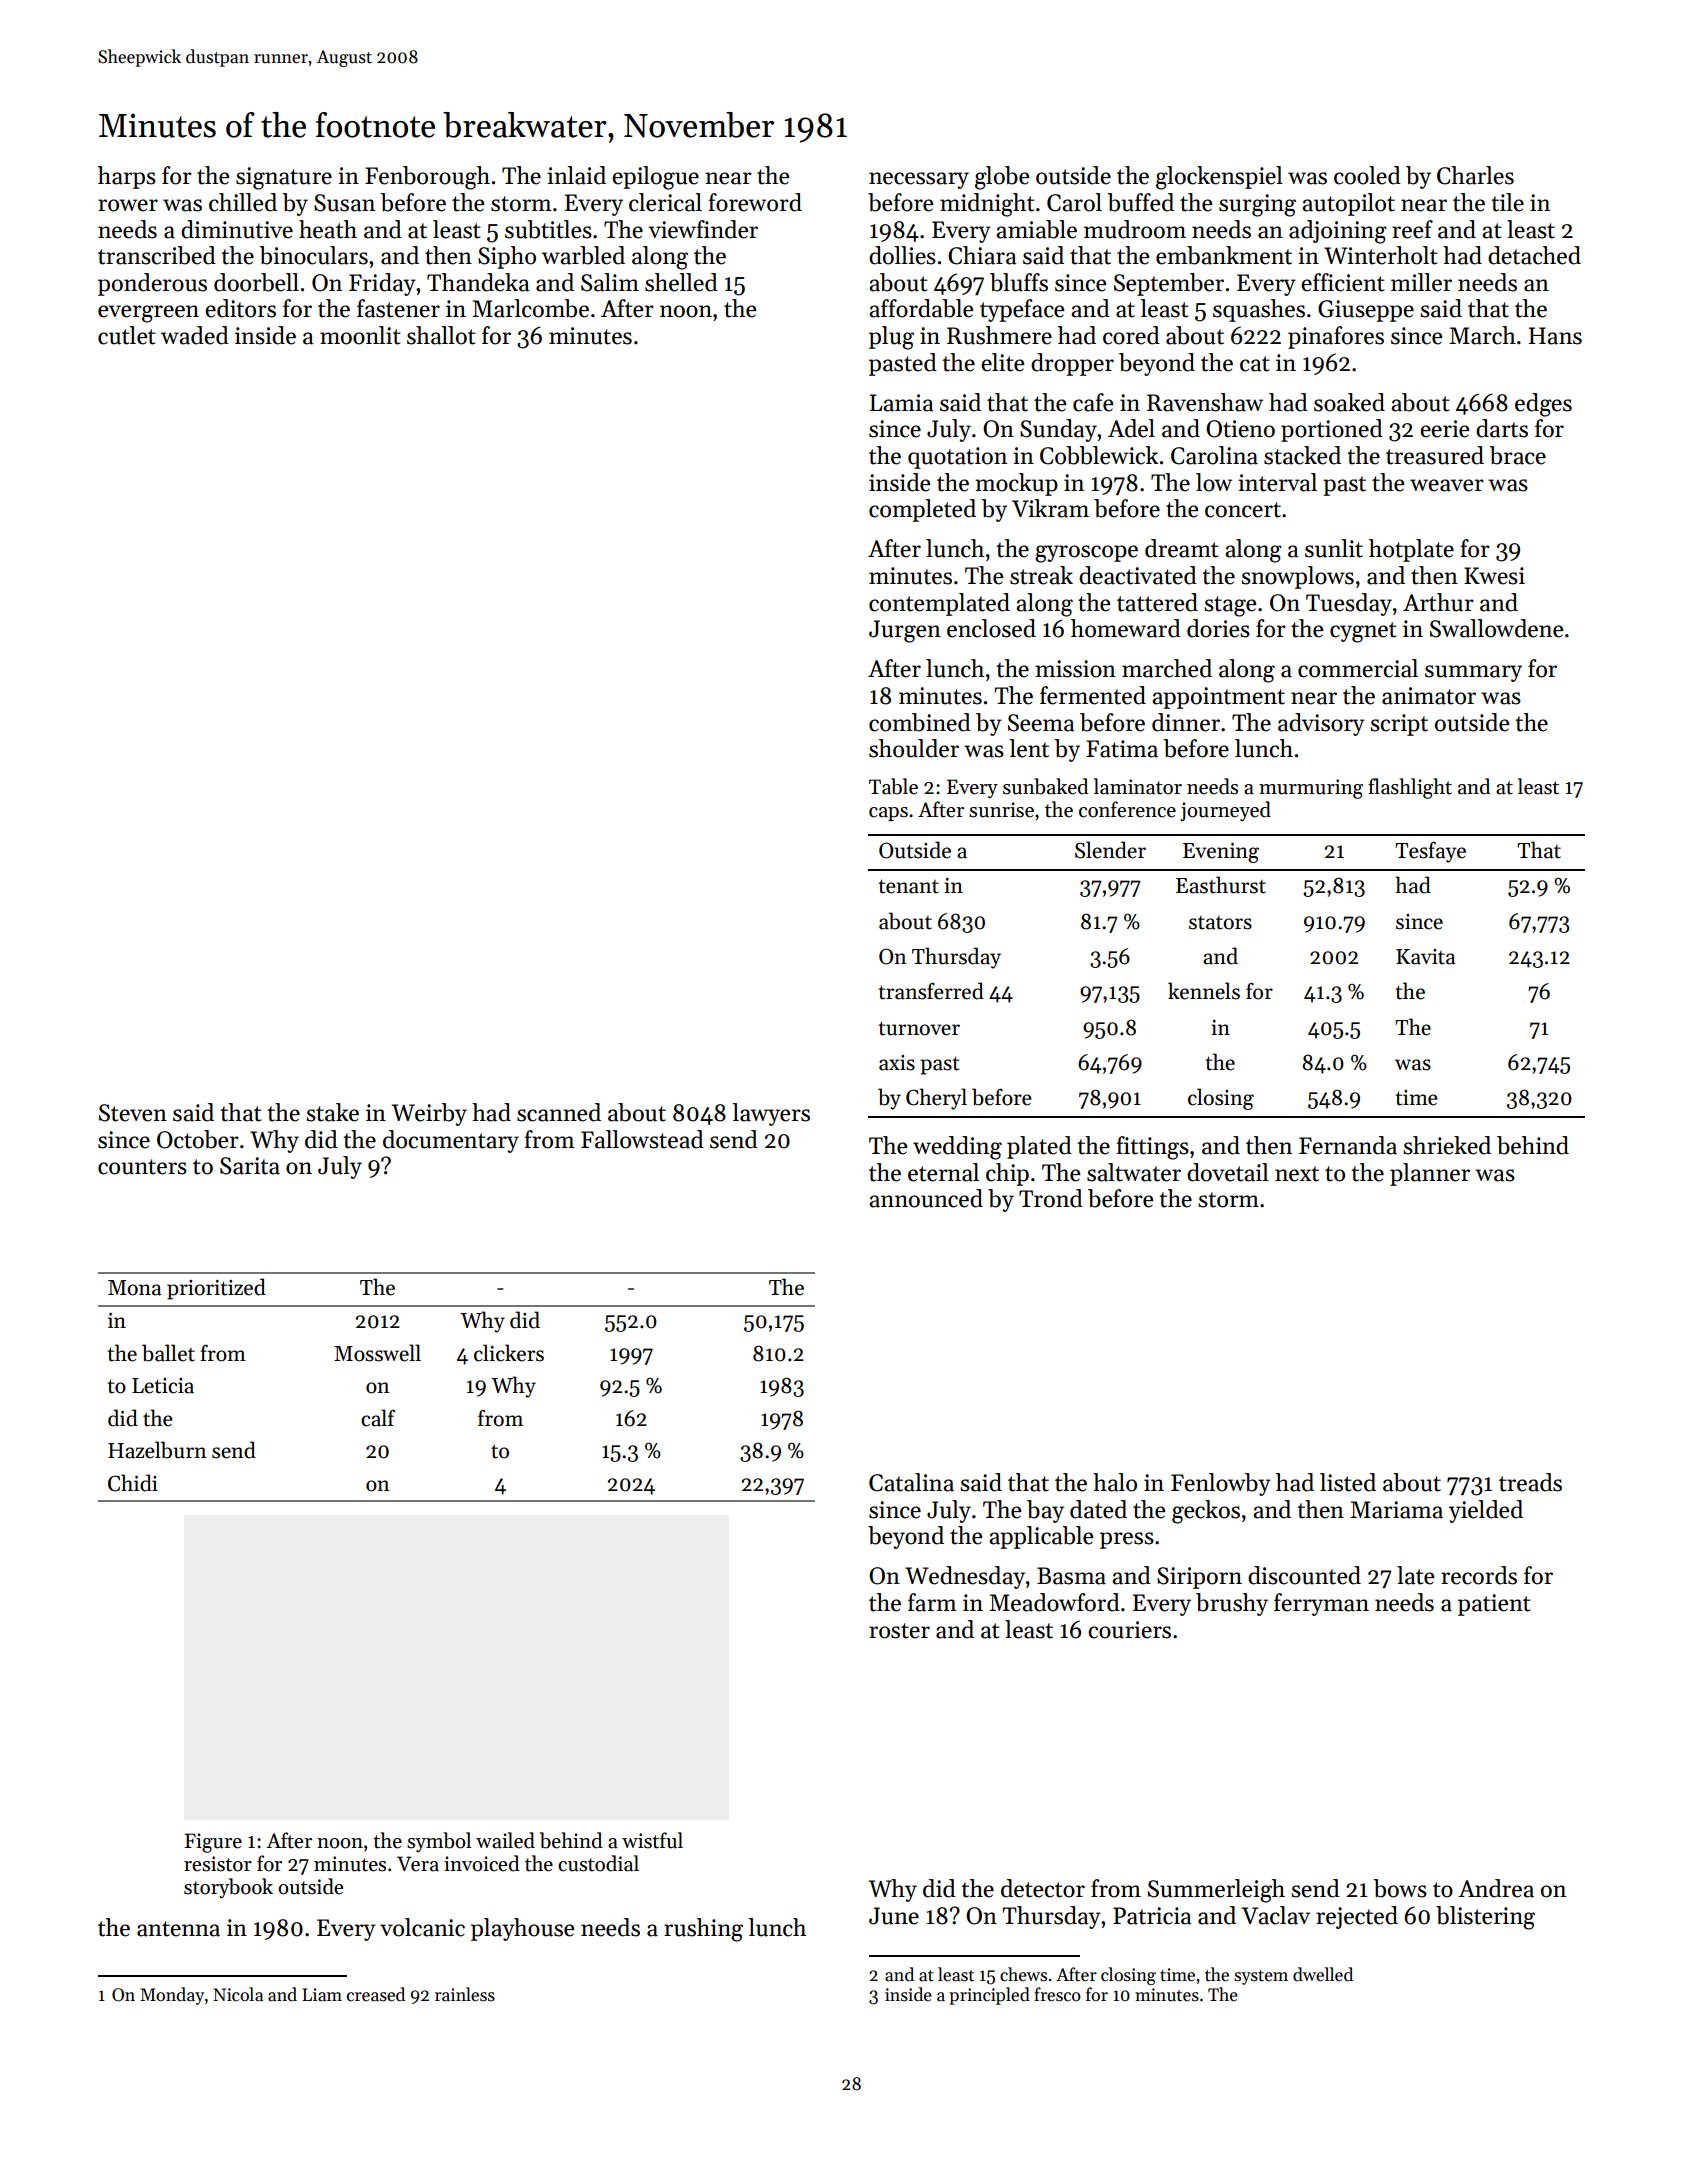  What do you see at coordinates (1475, 175) in the screenshot?
I see `Charles` at bounding box center [1475, 175].
